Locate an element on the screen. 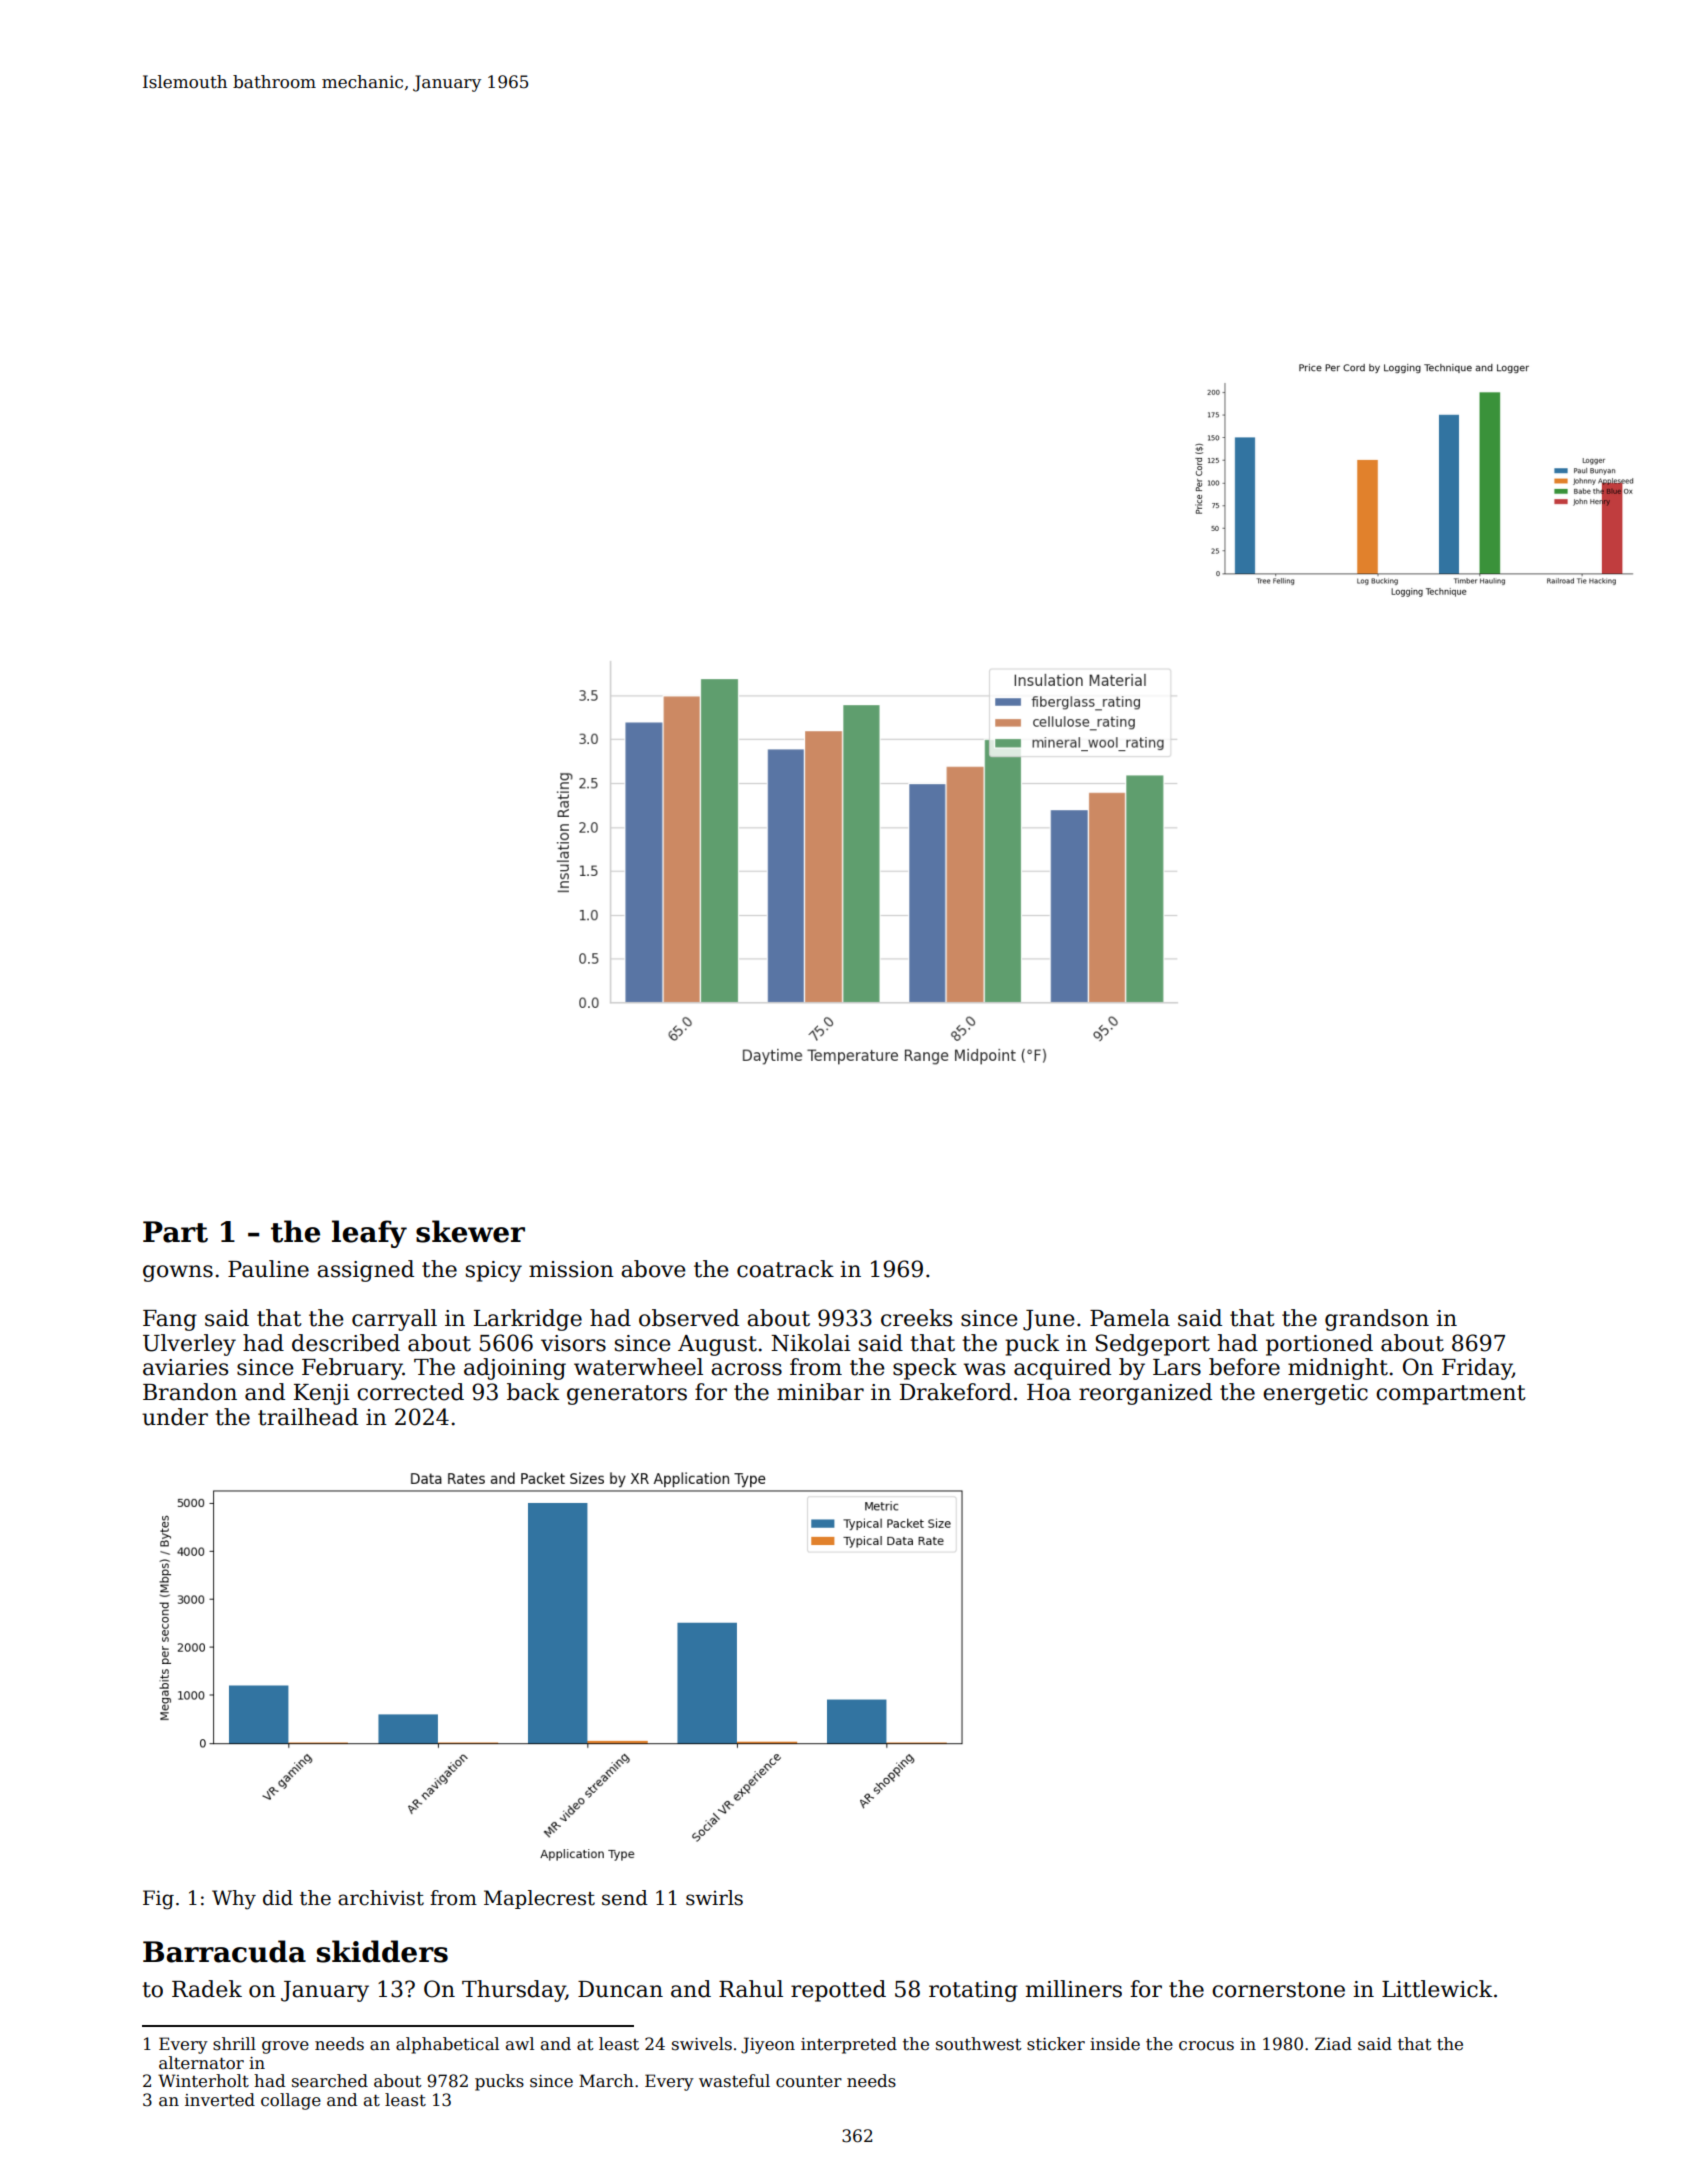 The height and width of the screenshot is (2178, 1683). rotating is located at coordinates (973, 1991).
